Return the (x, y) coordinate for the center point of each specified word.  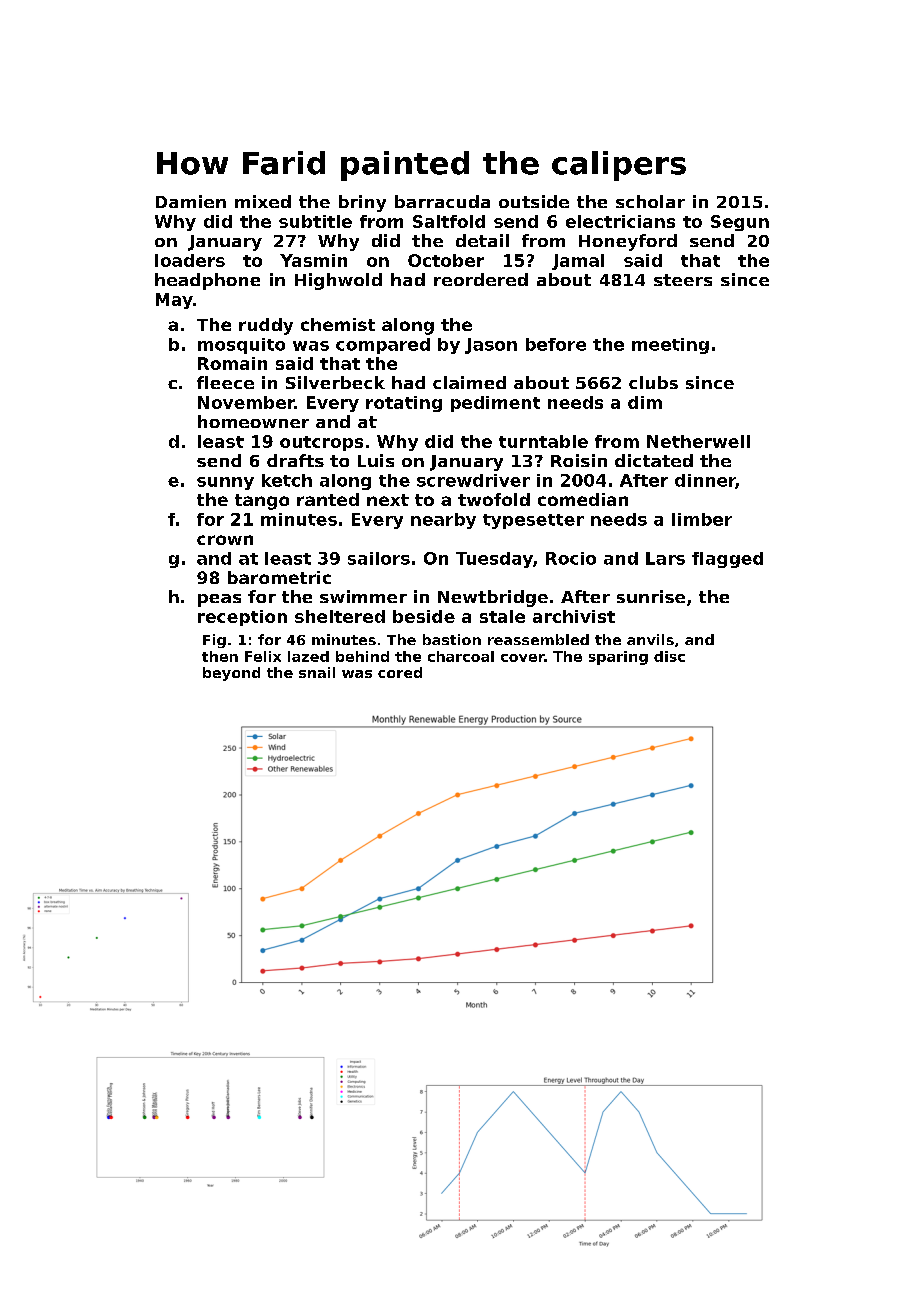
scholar (650, 201)
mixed (263, 201)
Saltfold (449, 221)
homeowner (253, 421)
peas (219, 600)
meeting (670, 346)
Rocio (571, 558)
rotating (404, 404)
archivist (574, 616)
